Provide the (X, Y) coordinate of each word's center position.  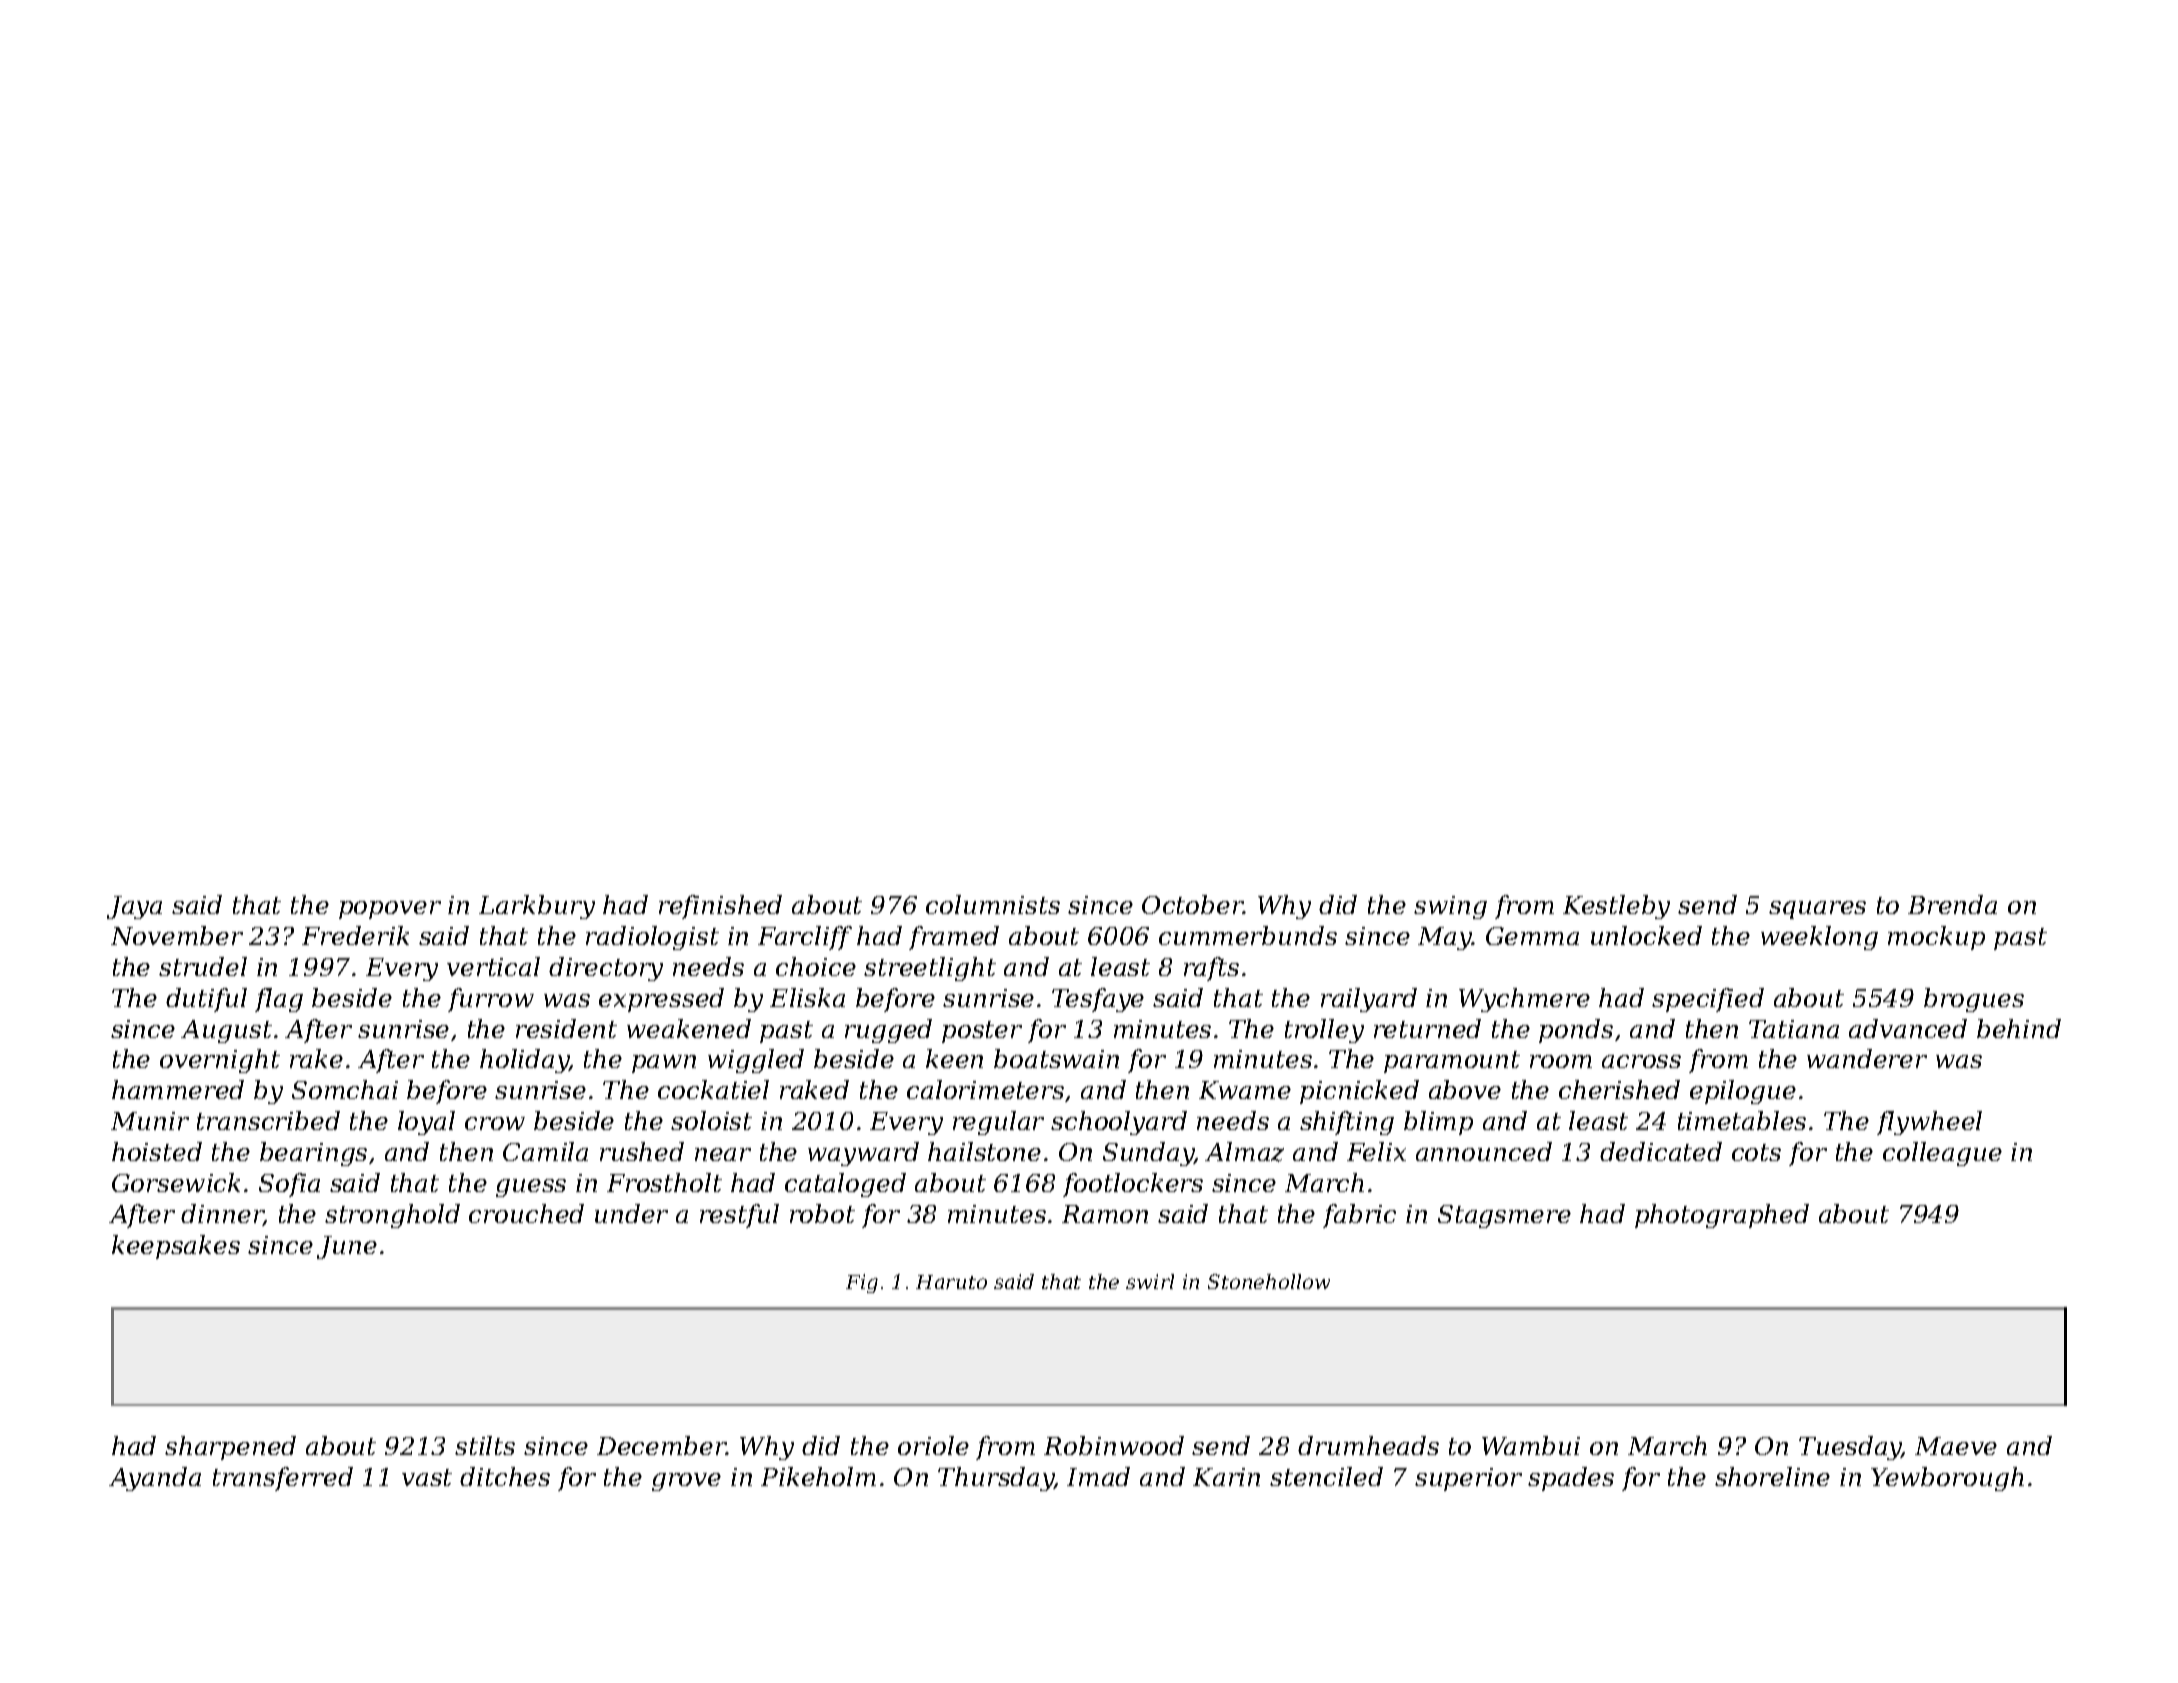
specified (1708, 1000)
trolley (1324, 1031)
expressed (661, 1000)
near (723, 1154)
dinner (222, 1215)
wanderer (1867, 1058)
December (661, 1445)
